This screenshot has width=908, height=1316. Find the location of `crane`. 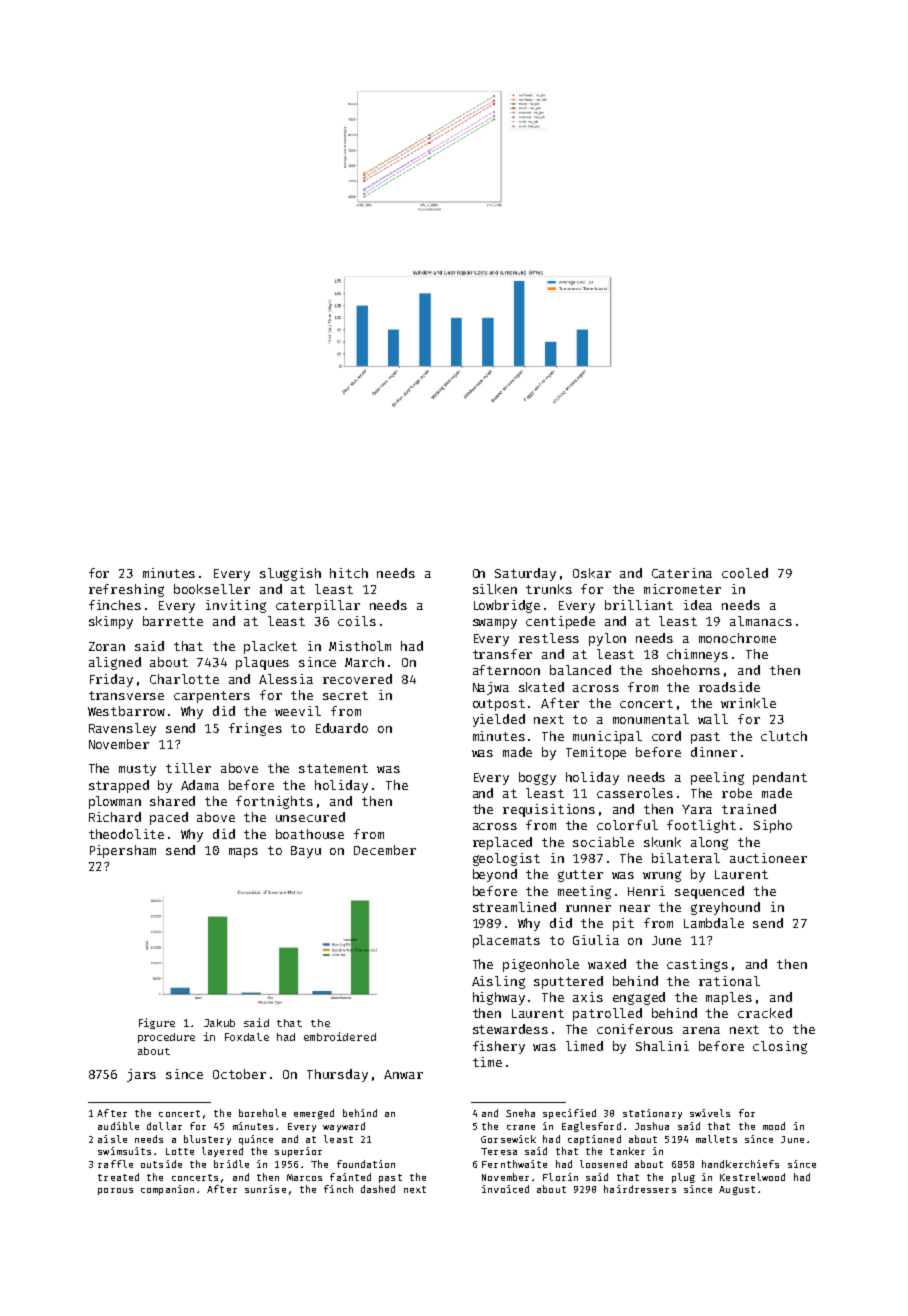

crane is located at coordinates (521, 1127).
